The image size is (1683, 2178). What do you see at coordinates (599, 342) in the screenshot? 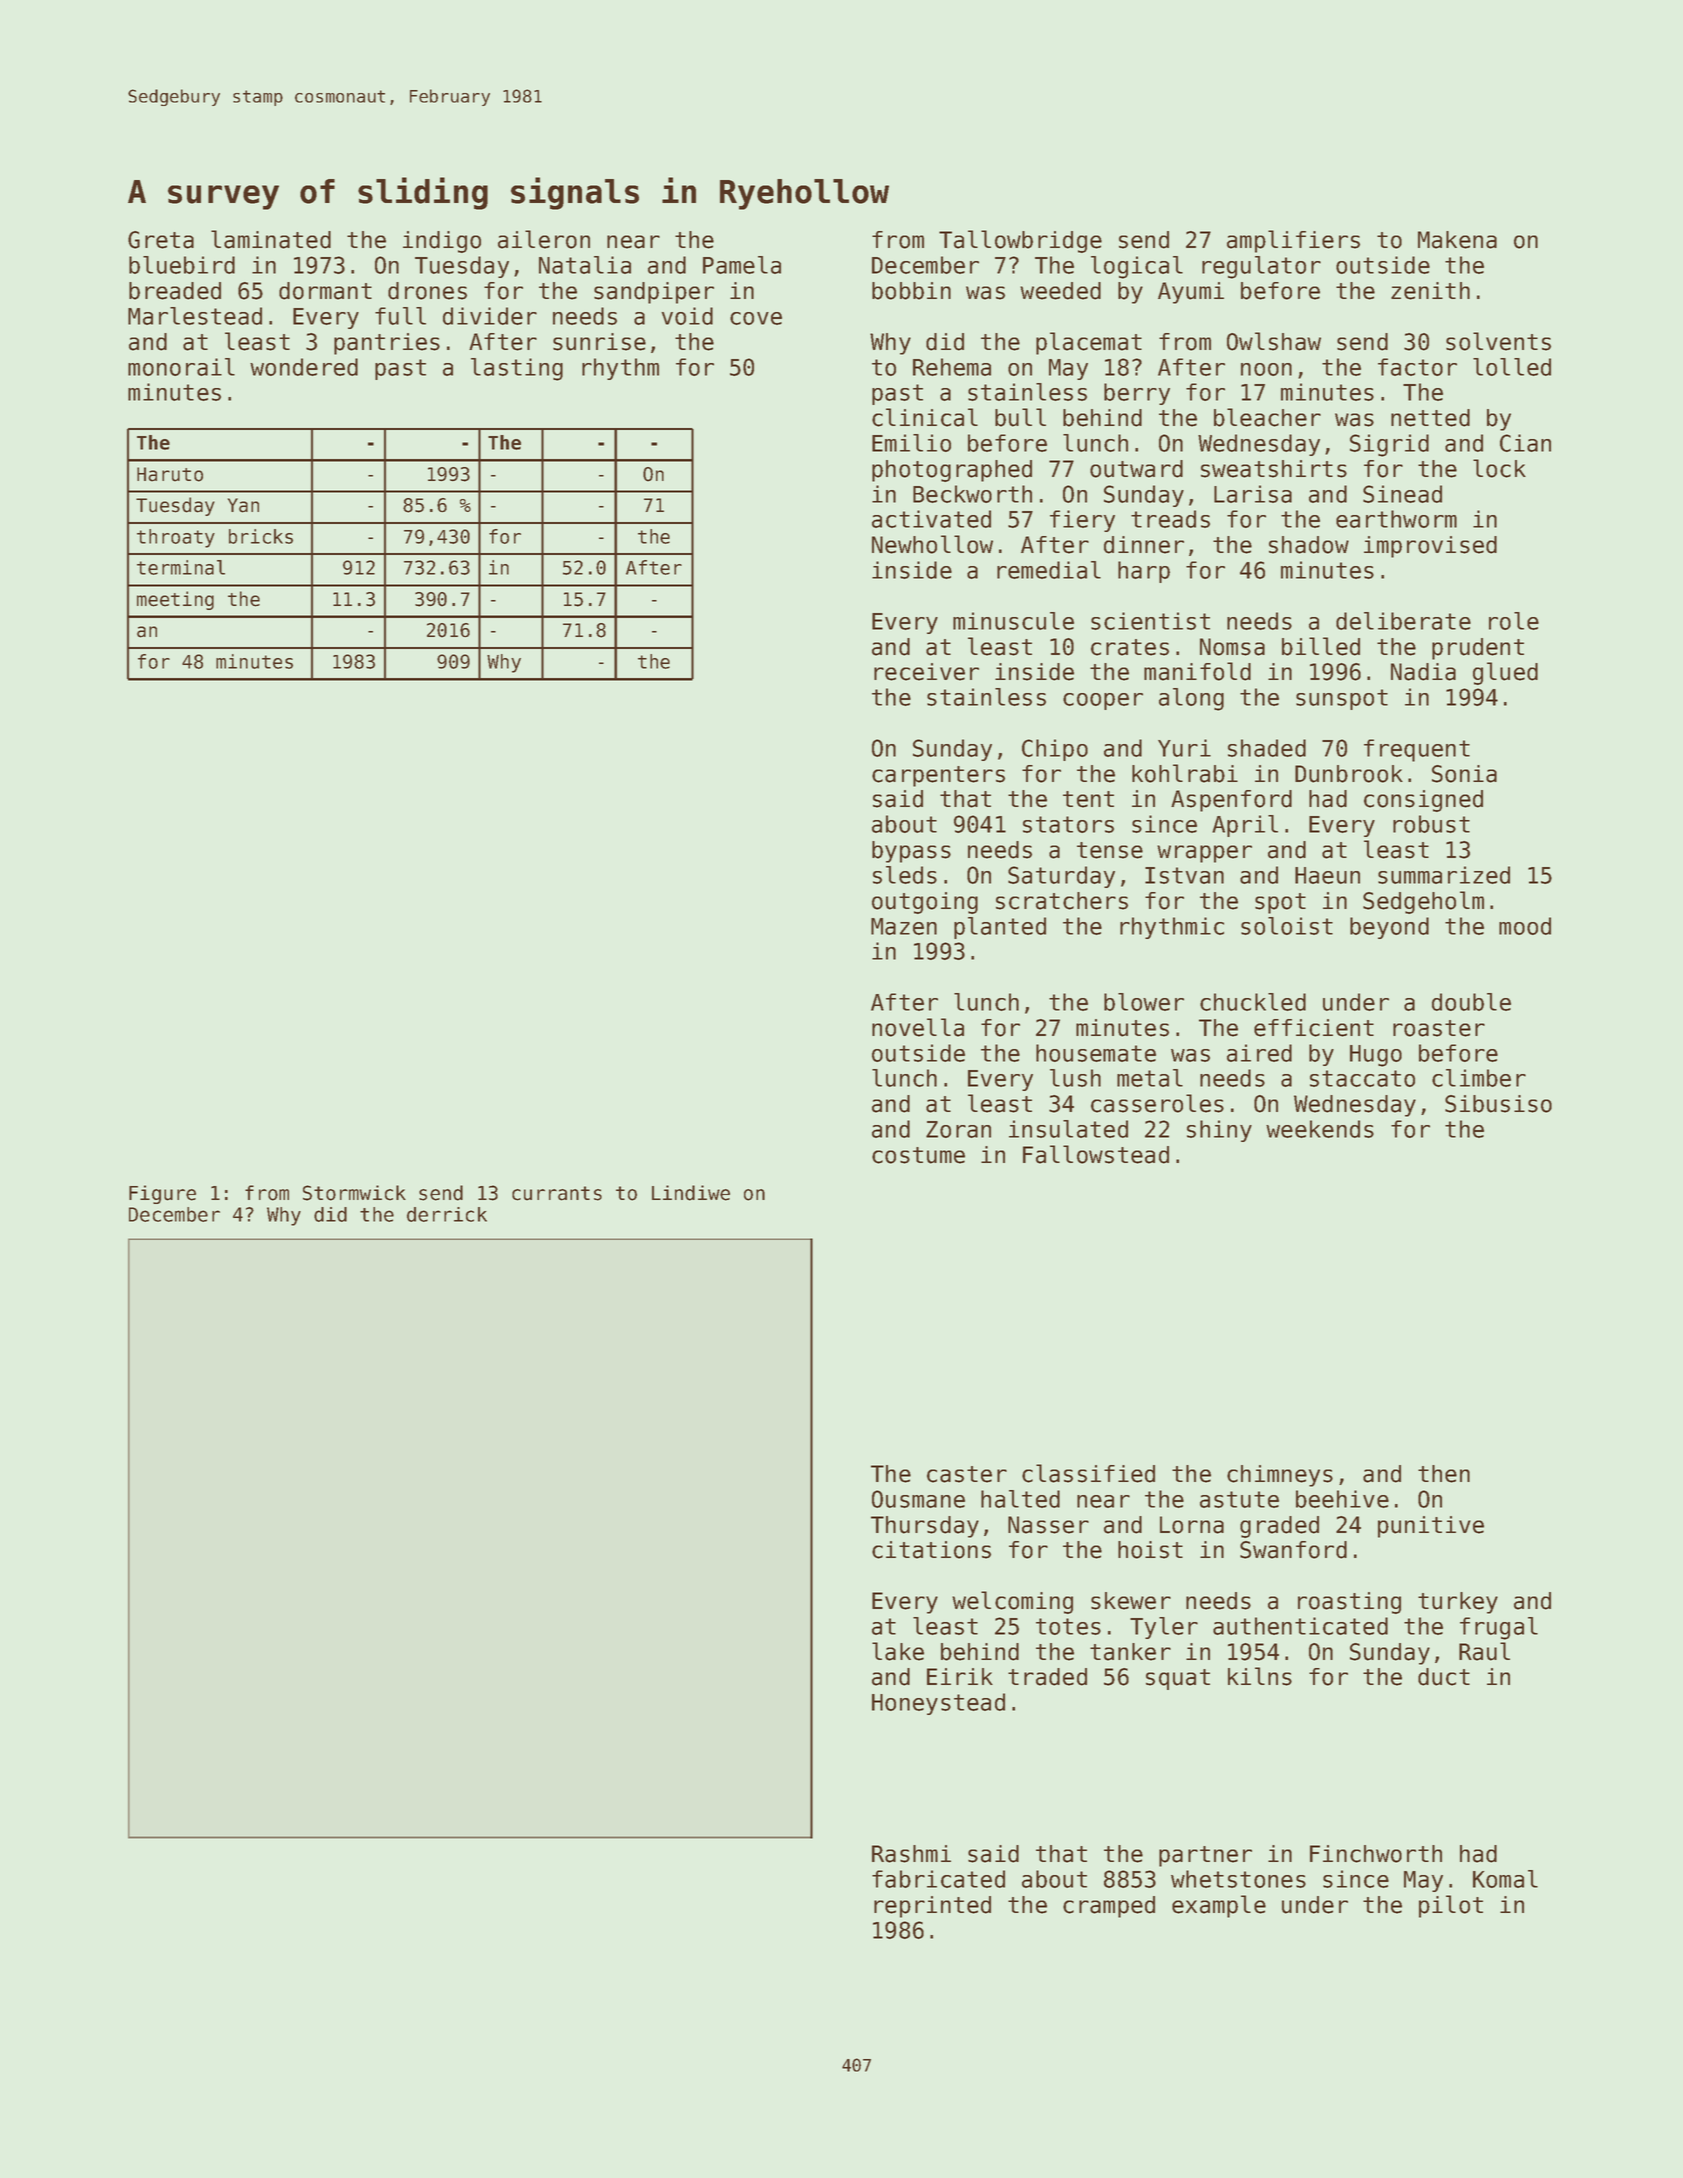
I see `sunrise` at bounding box center [599, 342].
